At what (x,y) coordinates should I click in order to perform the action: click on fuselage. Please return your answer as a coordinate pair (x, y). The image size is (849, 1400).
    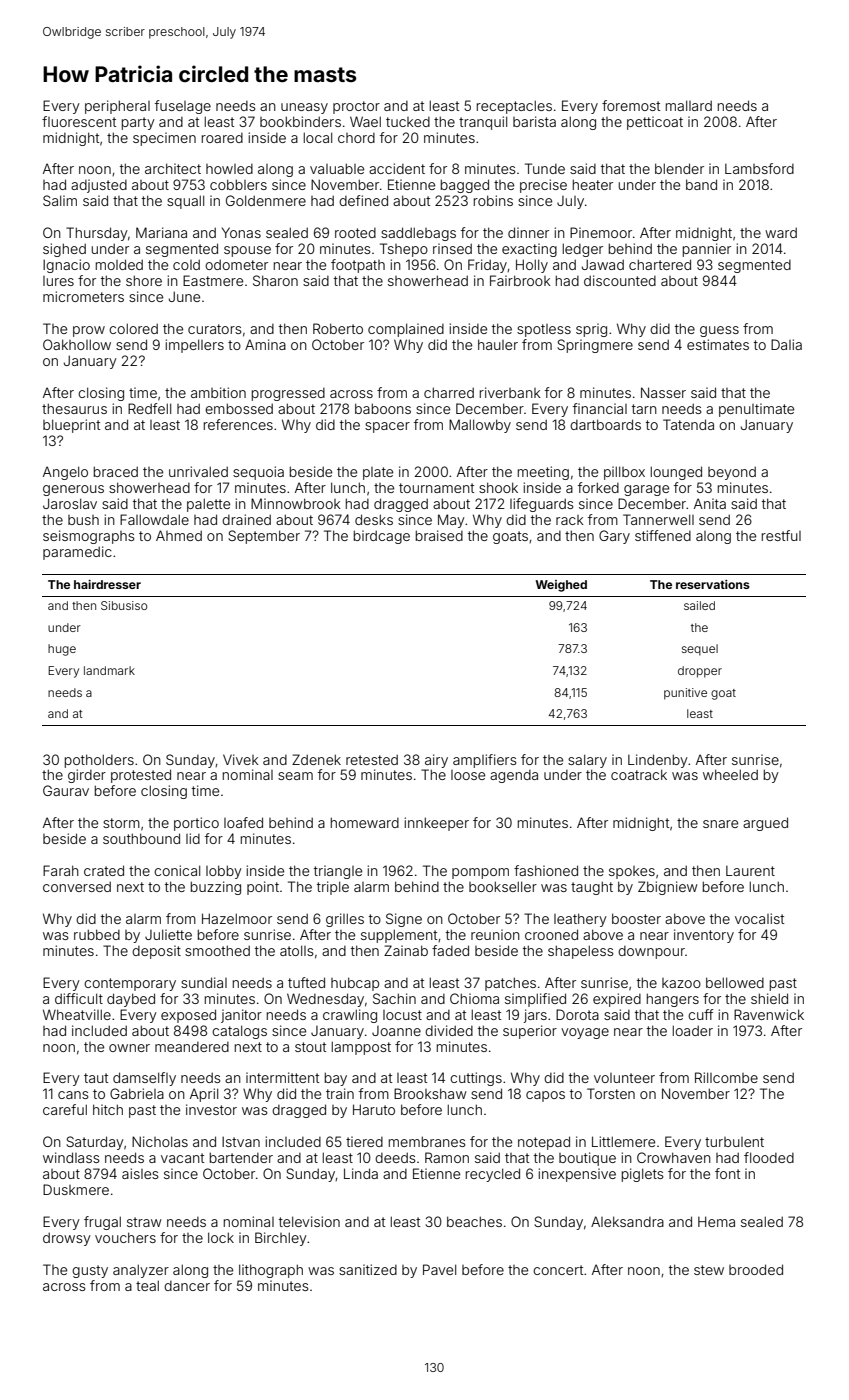
    Looking at the image, I should click on (183, 107).
